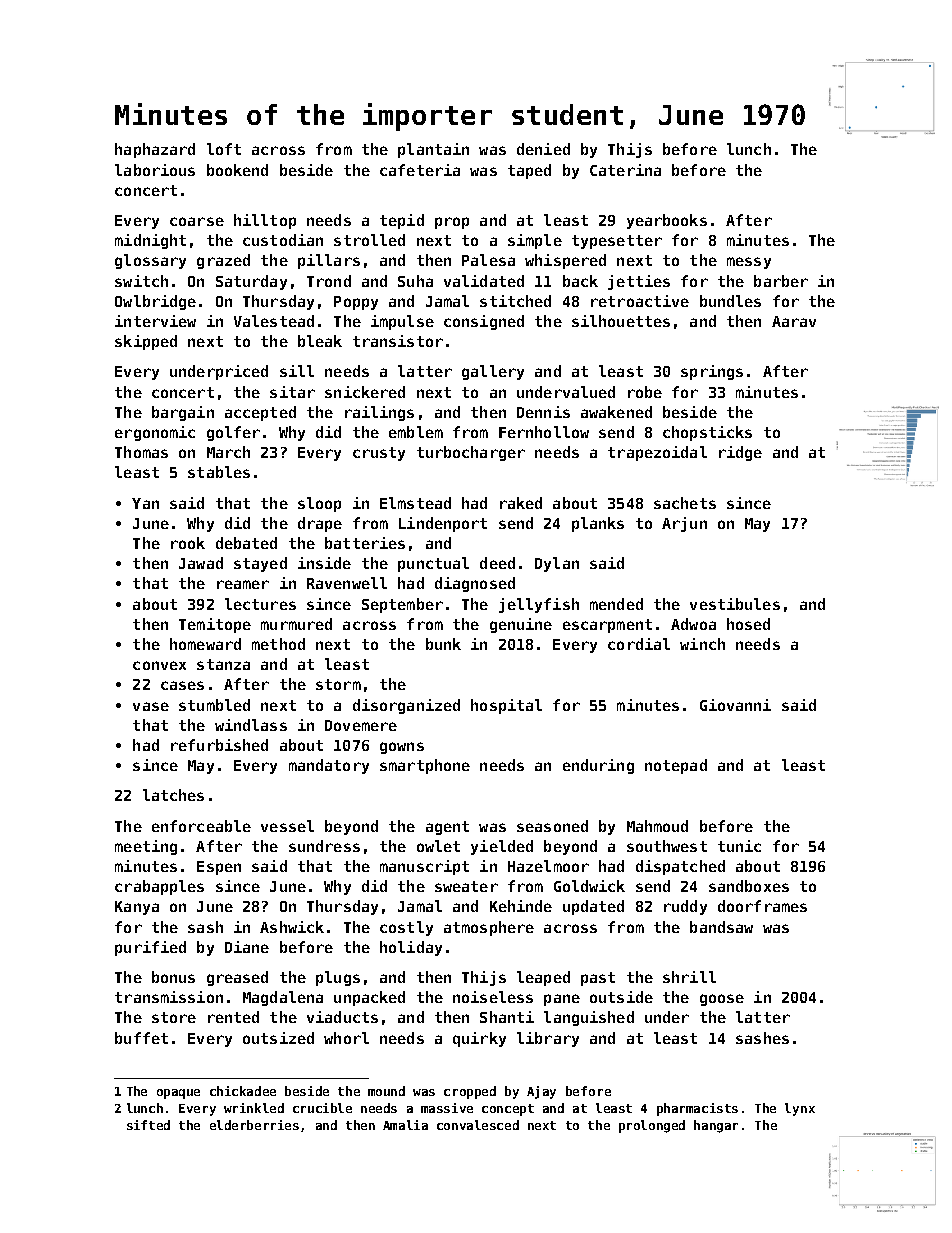  What do you see at coordinates (667, 221) in the image?
I see `yearbooks` at bounding box center [667, 221].
